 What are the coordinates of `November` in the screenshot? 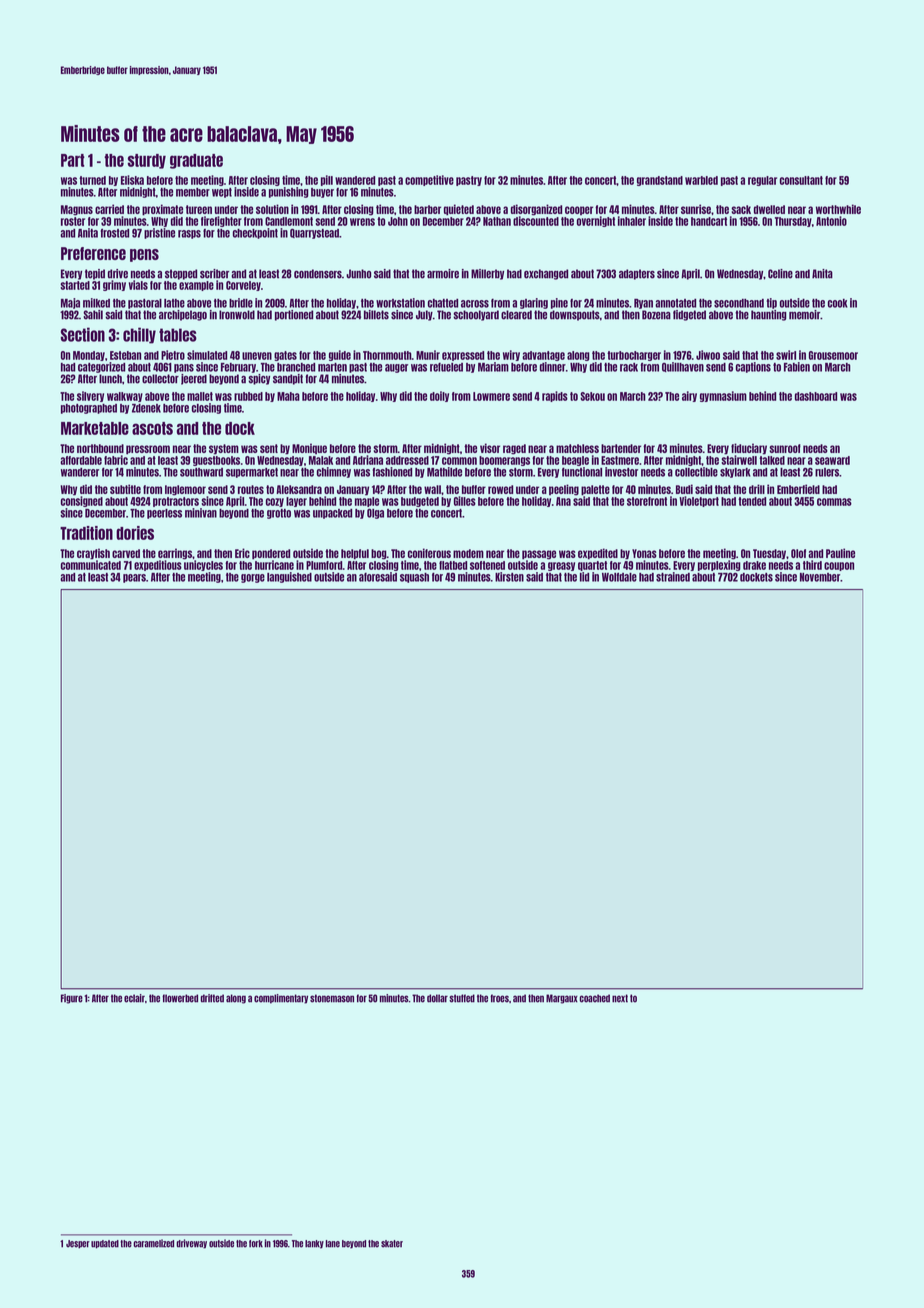 It's located at (820, 577).
